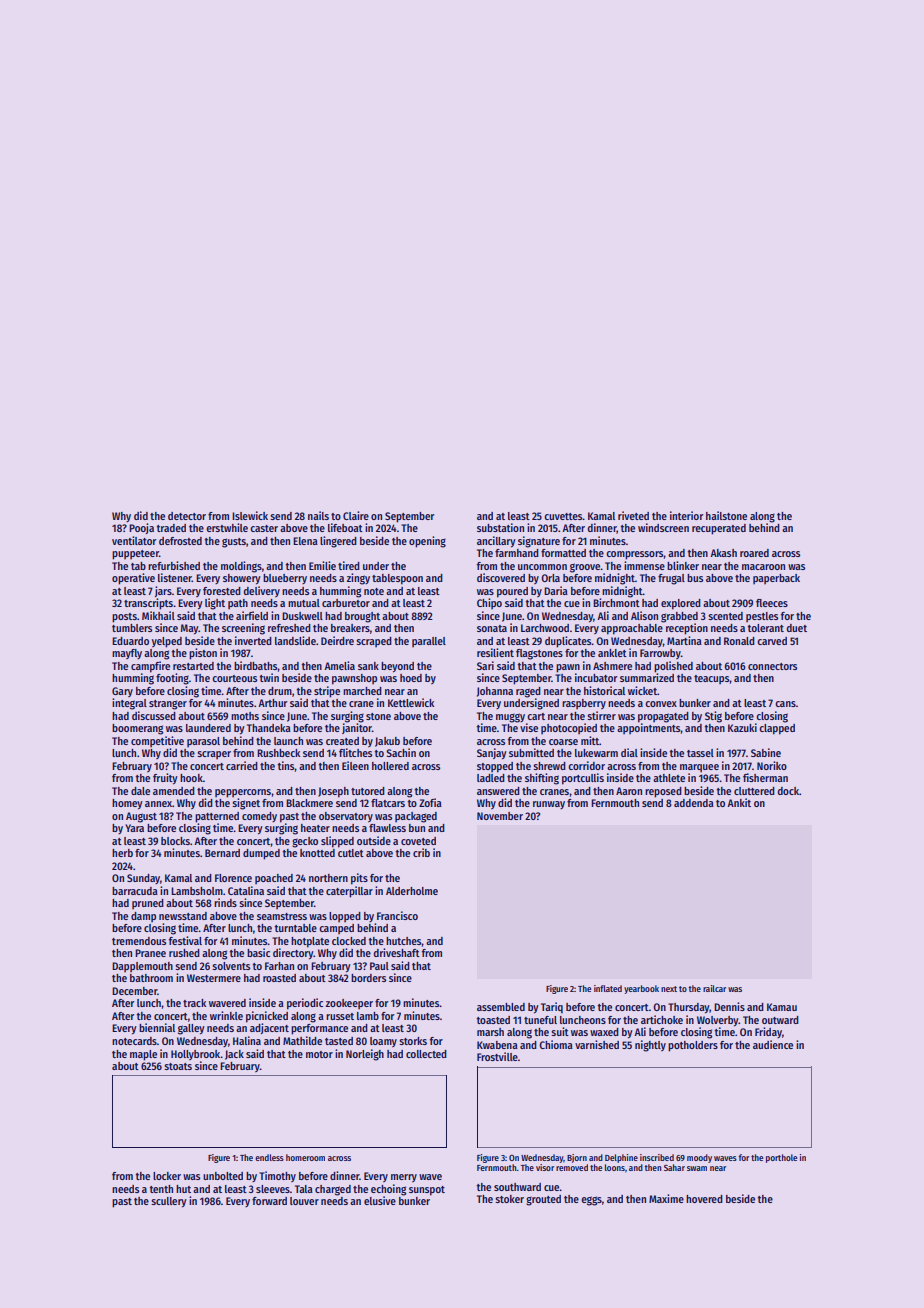 This screenshot has width=924, height=1308. Describe the element at coordinates (141, 528) in the screenshot. I see `Pooja` at that location.
